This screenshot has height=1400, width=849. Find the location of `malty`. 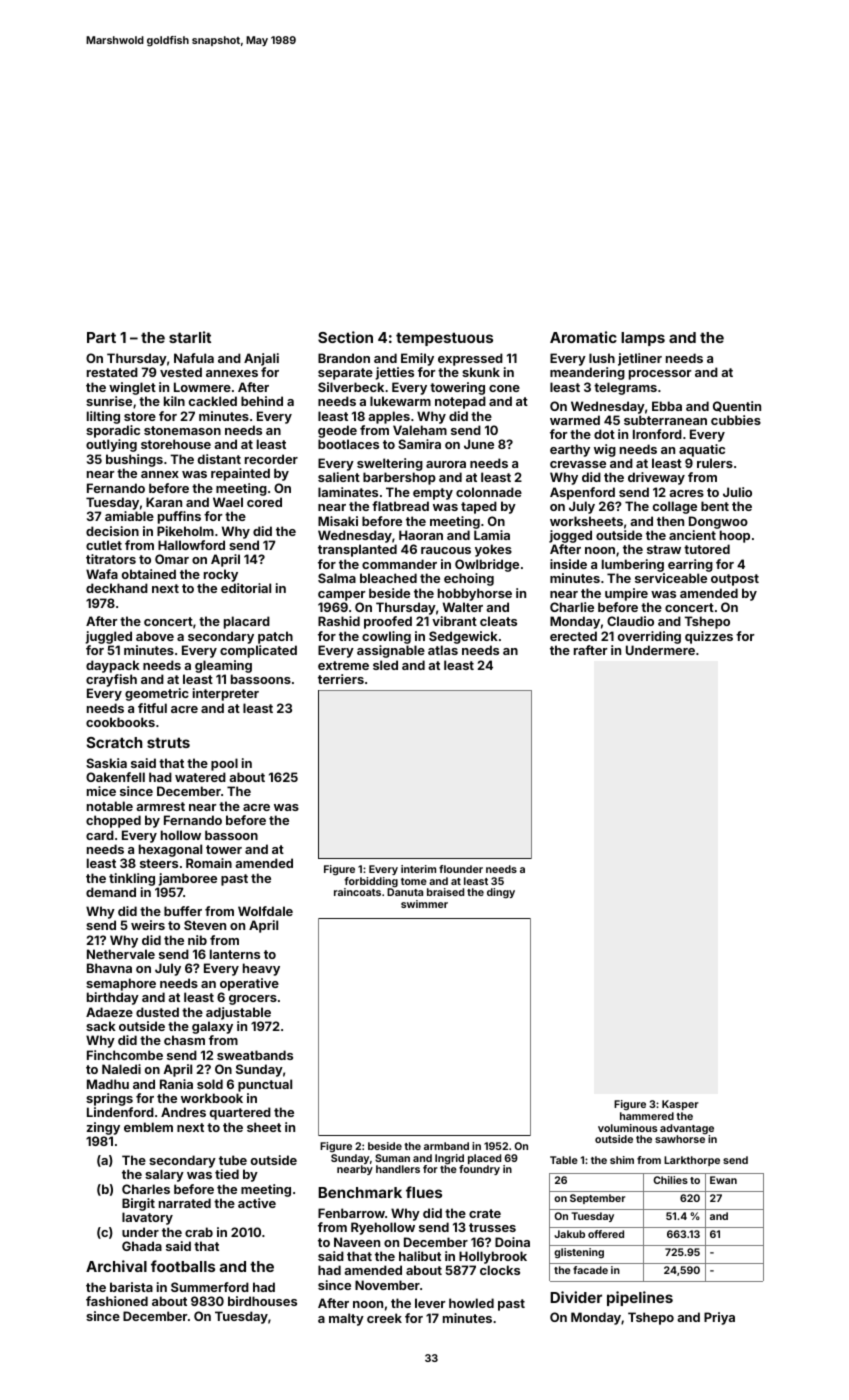

malty is located at coordinates (346, 1319).
